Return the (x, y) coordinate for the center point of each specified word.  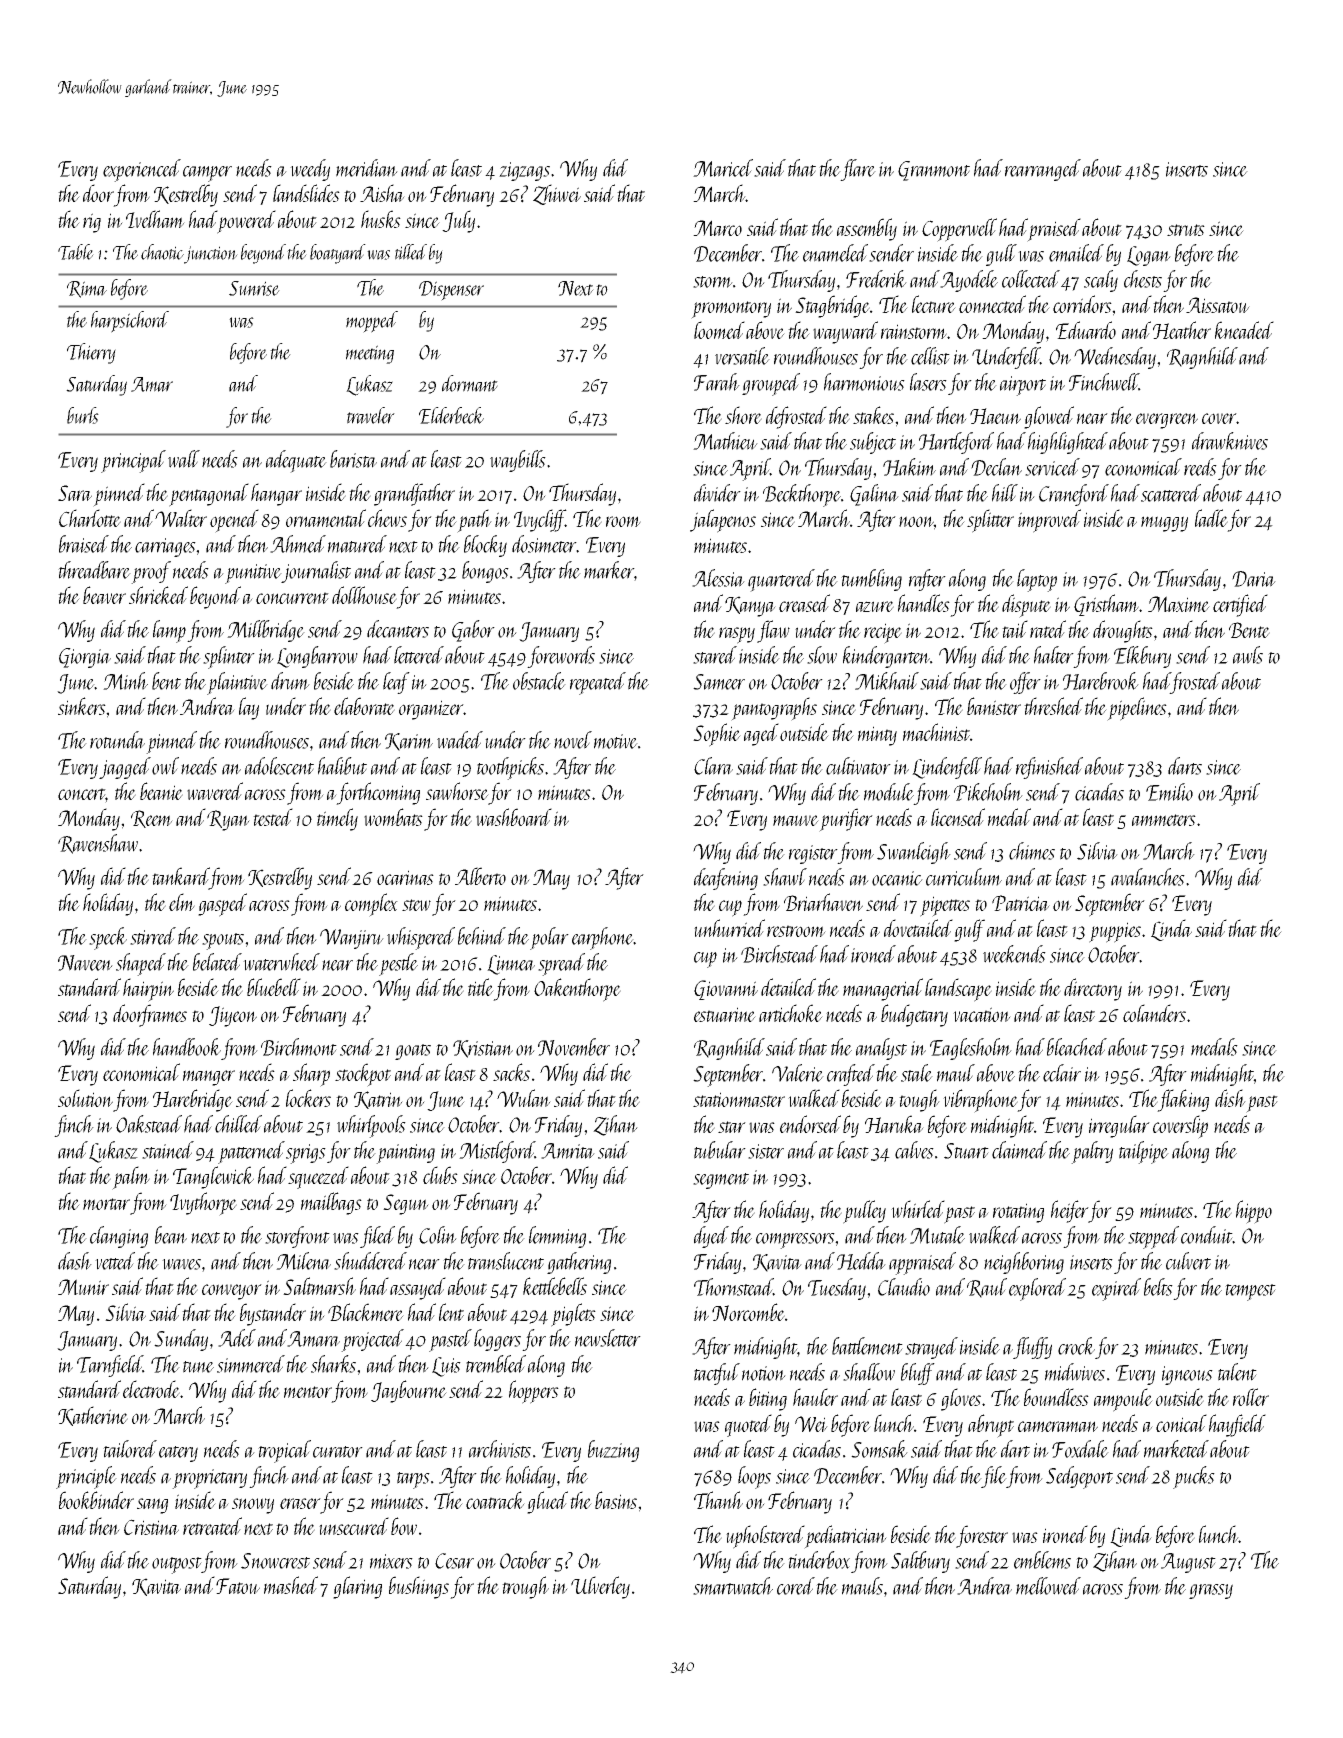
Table (76, 252)
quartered (781, 580)
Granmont (934, 171)
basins (616, 1500)
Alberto (480, 876)
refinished (1049, 768)
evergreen (1167, 421)
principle (86, 1477)
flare (858, 170)
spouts (223, 941)
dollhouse (364, 595)
